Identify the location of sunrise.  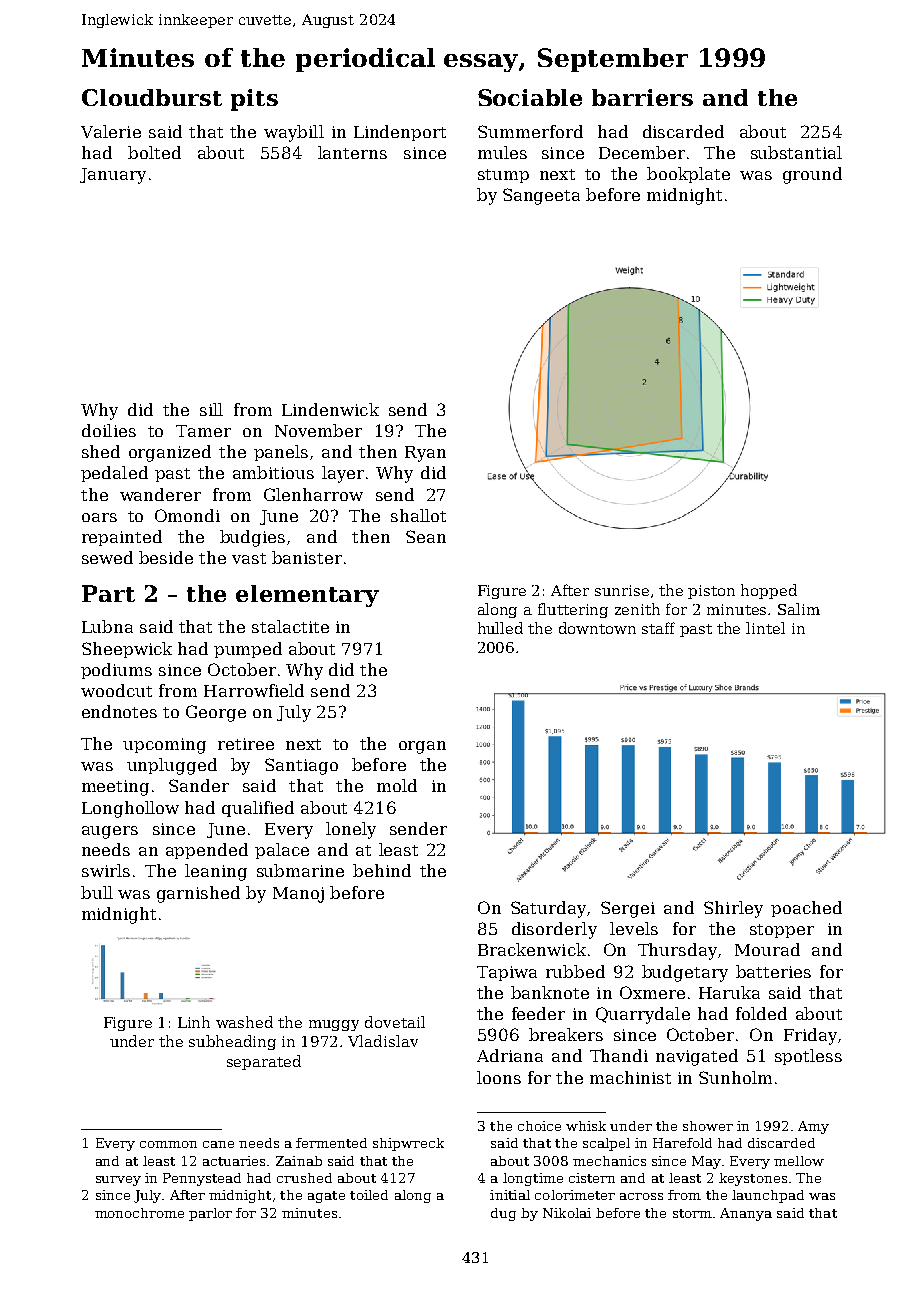
(622, 590).
